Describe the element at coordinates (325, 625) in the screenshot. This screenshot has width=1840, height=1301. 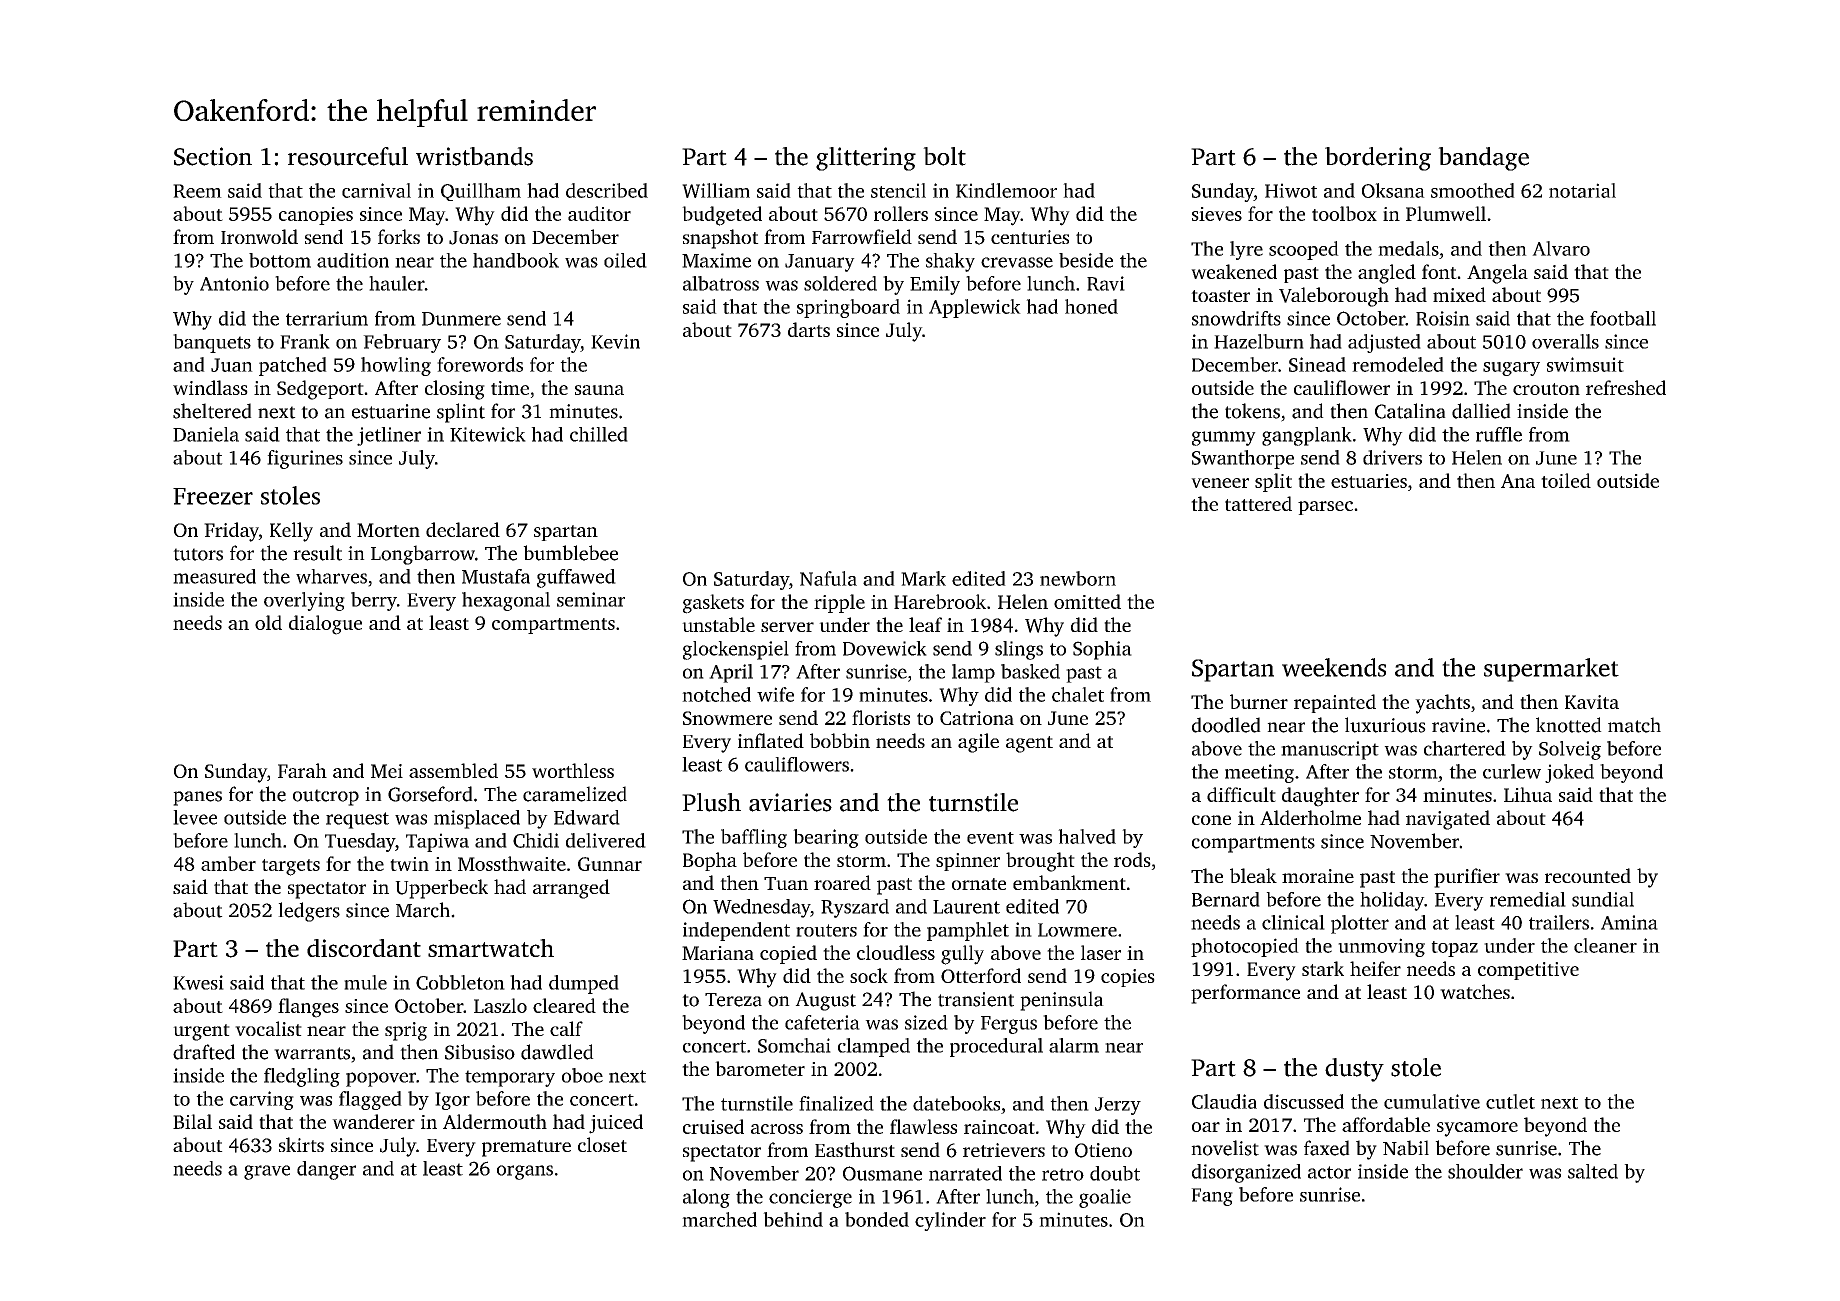
I see `dialogue` at that location.
